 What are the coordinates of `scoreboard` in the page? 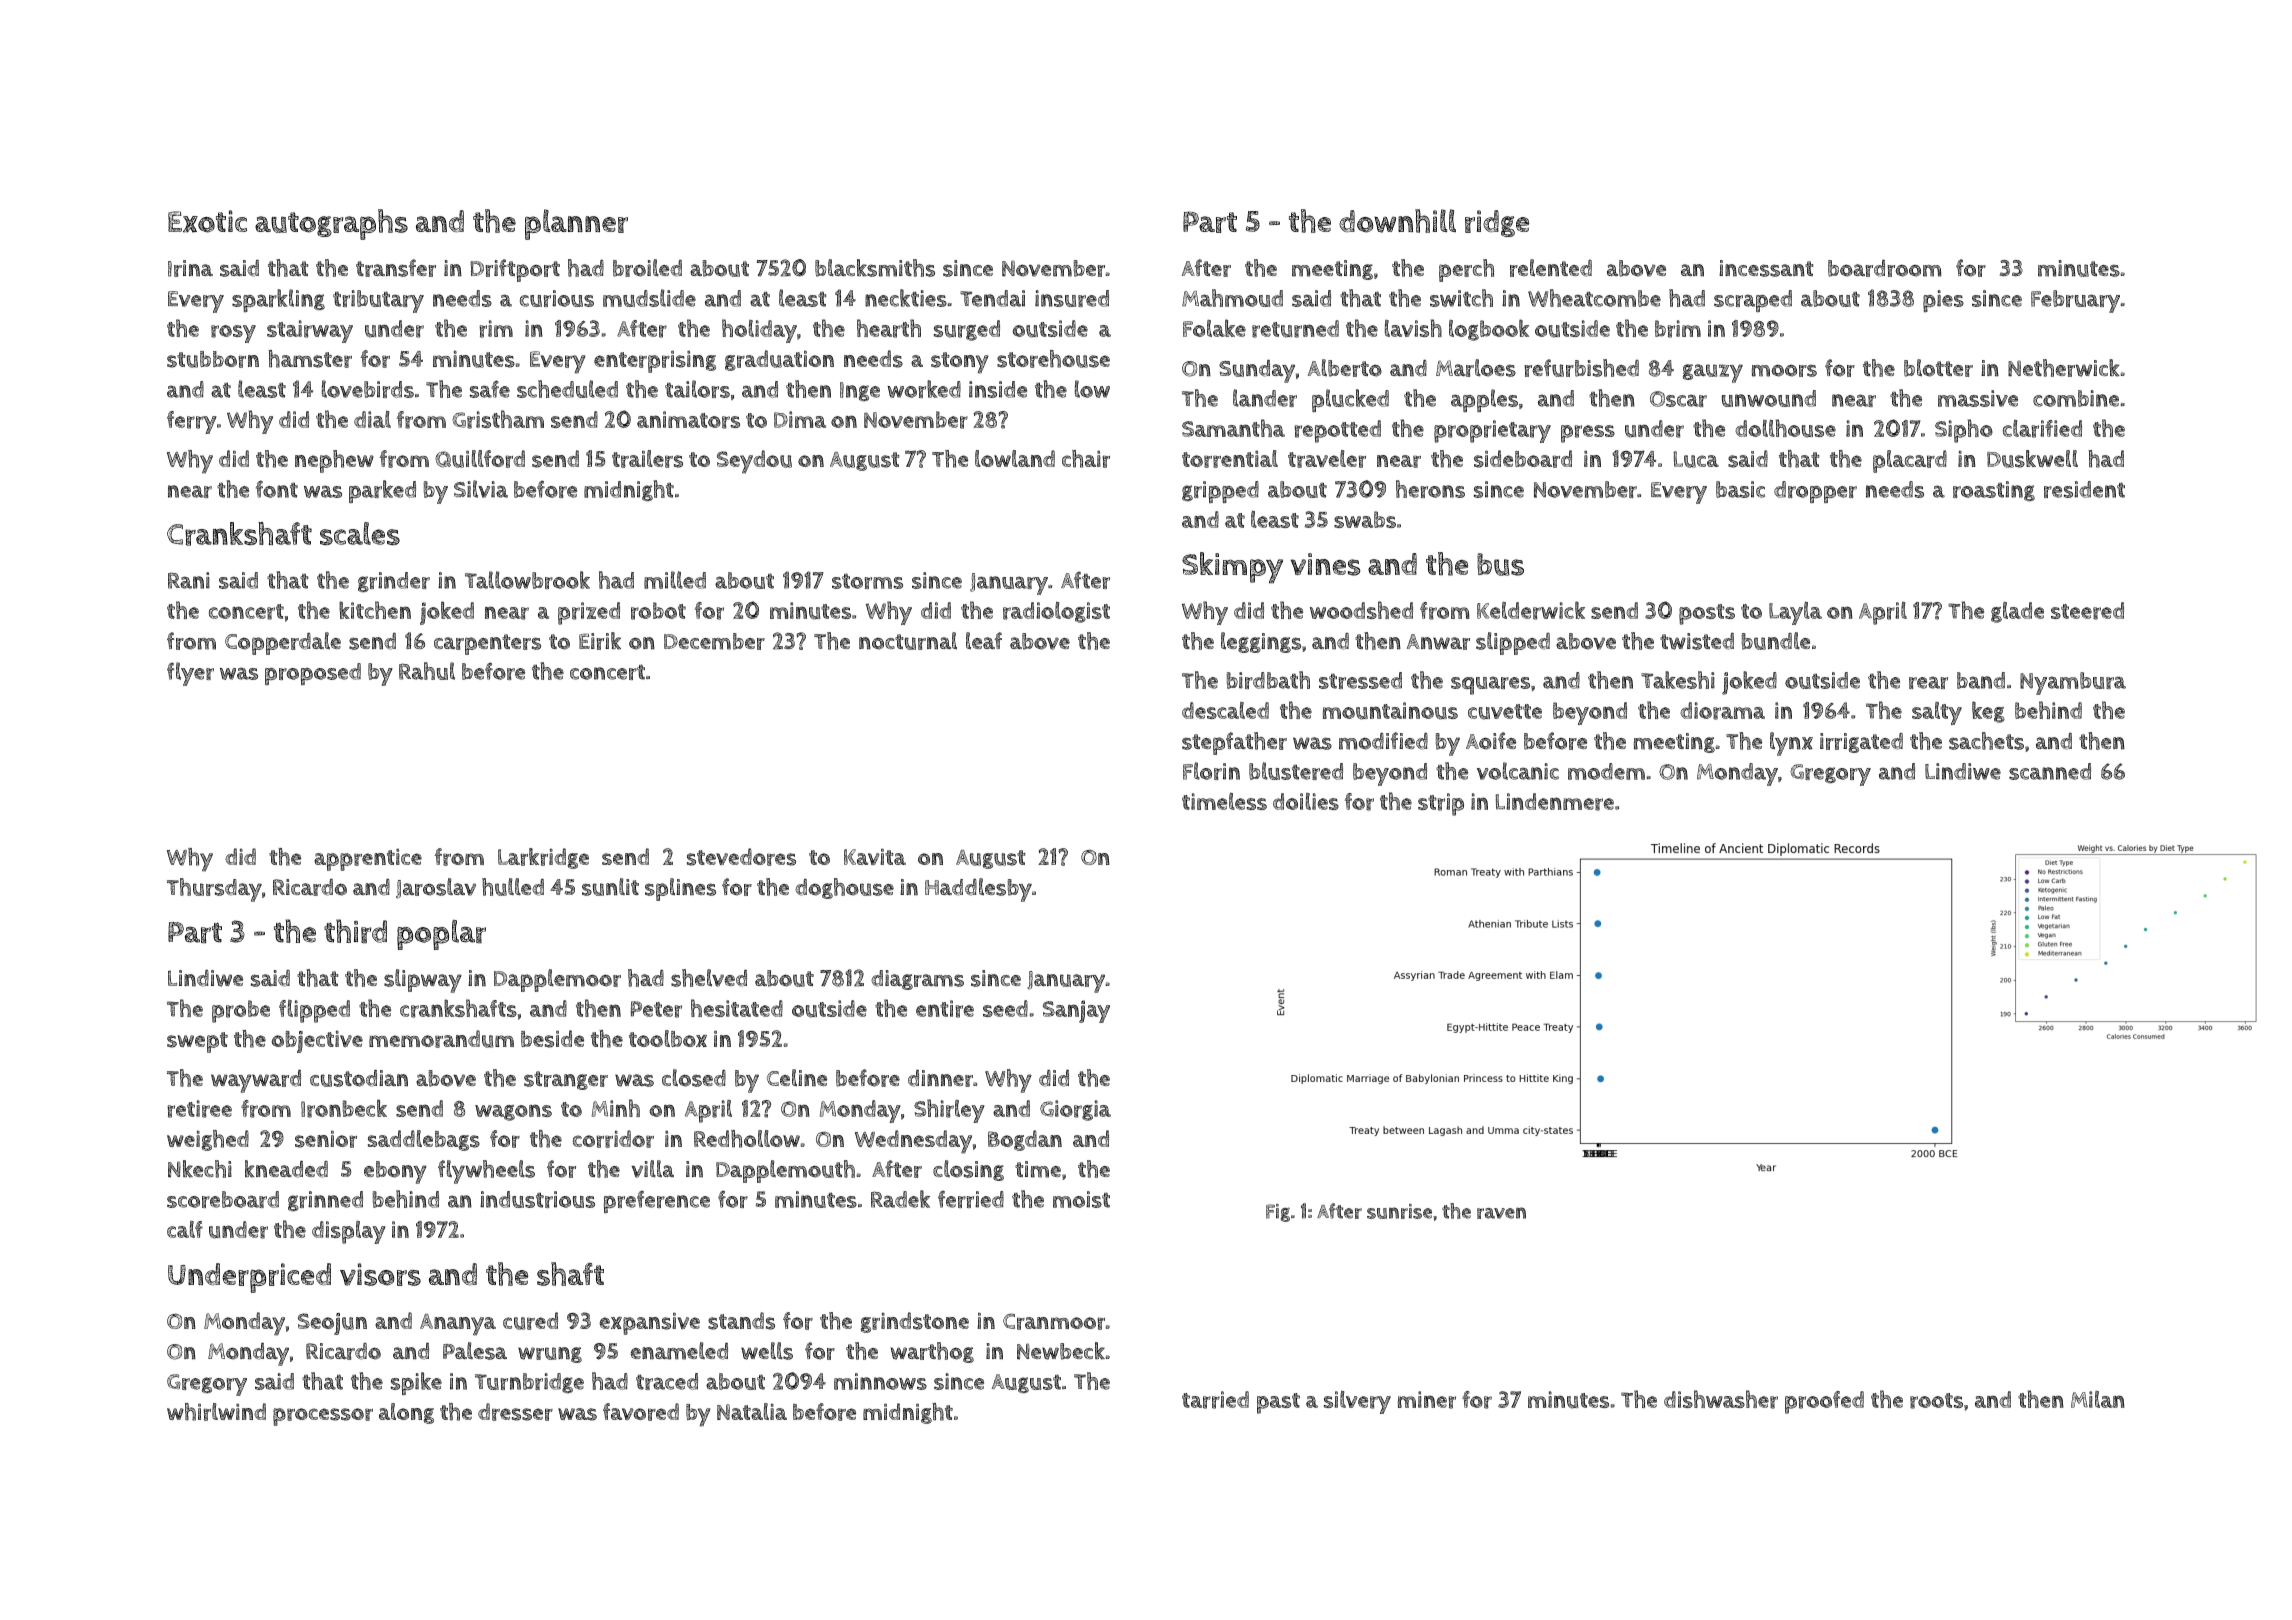 It's located at (223, 1199).
